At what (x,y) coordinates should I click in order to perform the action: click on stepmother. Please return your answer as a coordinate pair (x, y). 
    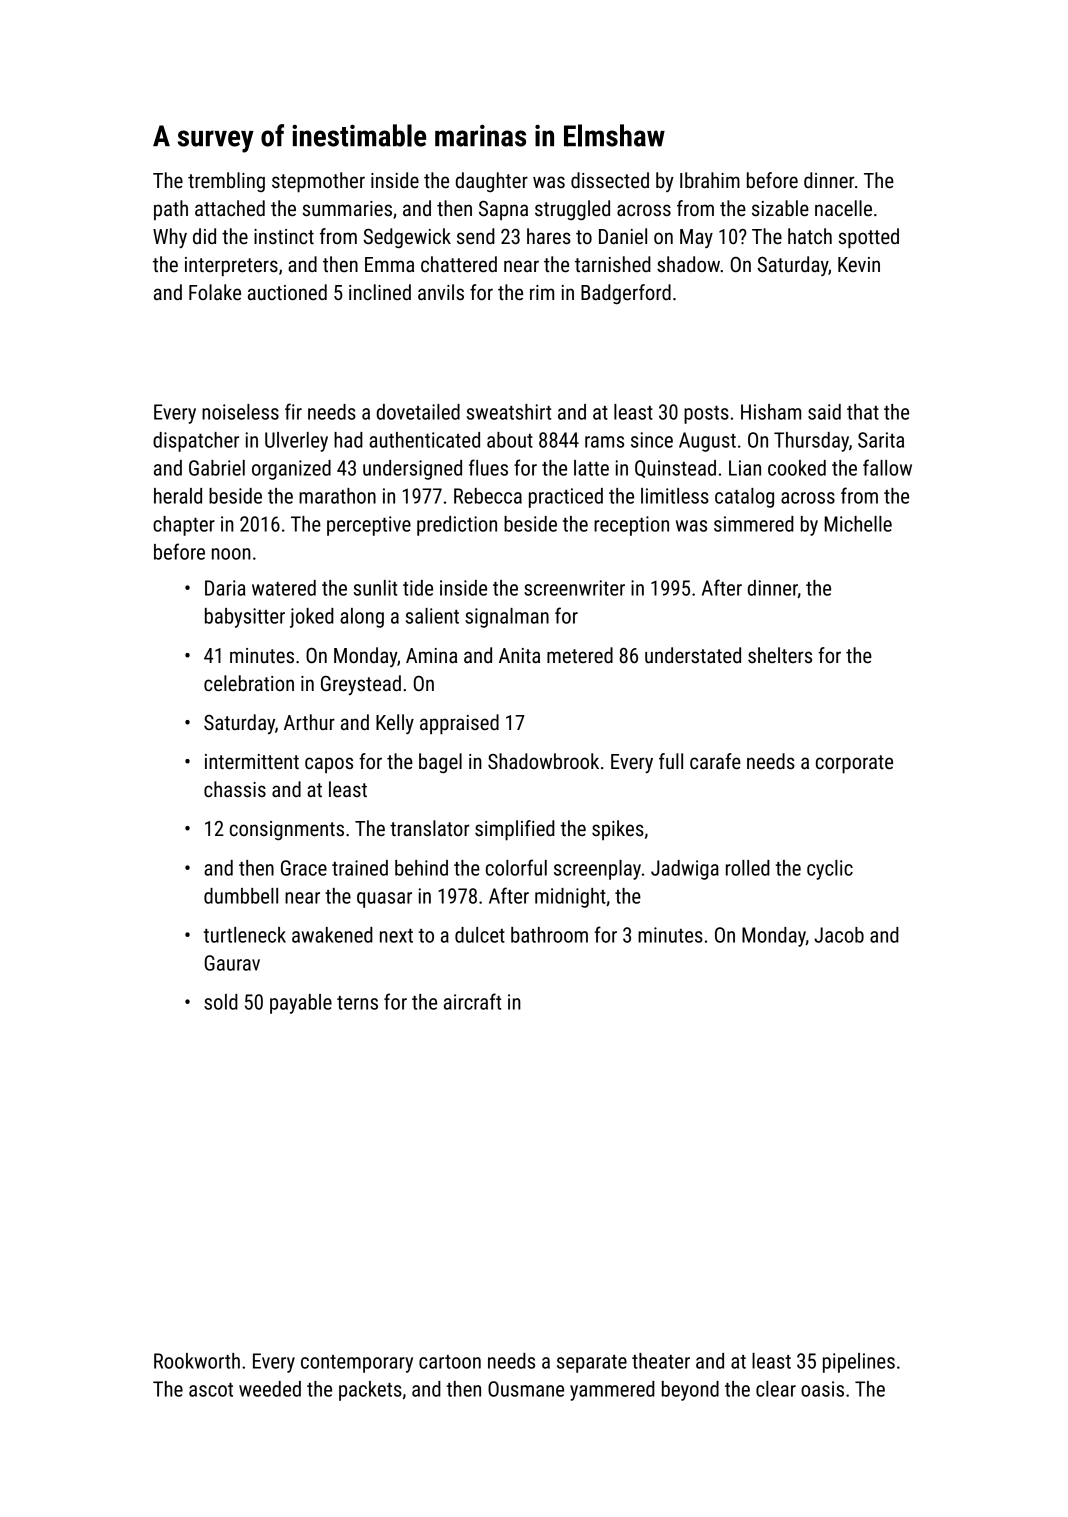
    Looking at the image, I should click on (318, 182).
